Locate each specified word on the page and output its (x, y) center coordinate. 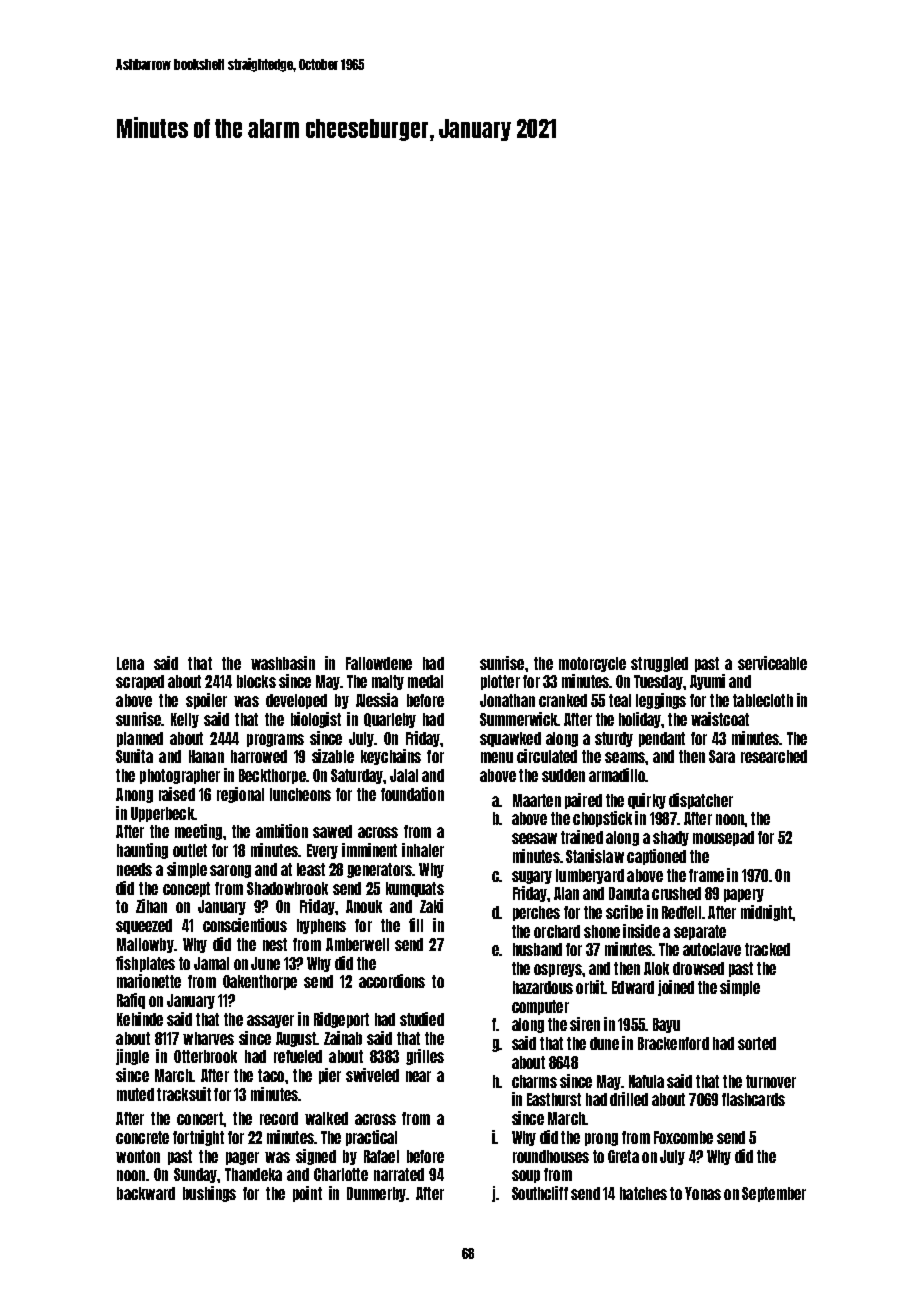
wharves (208, 1038)
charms (534, 1081)
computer (540, 1007)
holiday (640, 720)
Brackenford (673, 1043)
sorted (757, 1043)
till (416, 925)
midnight (766, 913)
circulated (547, 756)
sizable (333, 756)
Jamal (211, 963)
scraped (140, 682)
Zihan (151, 906)
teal (620, 700)
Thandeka (253, 1174)
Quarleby (390, 720)
